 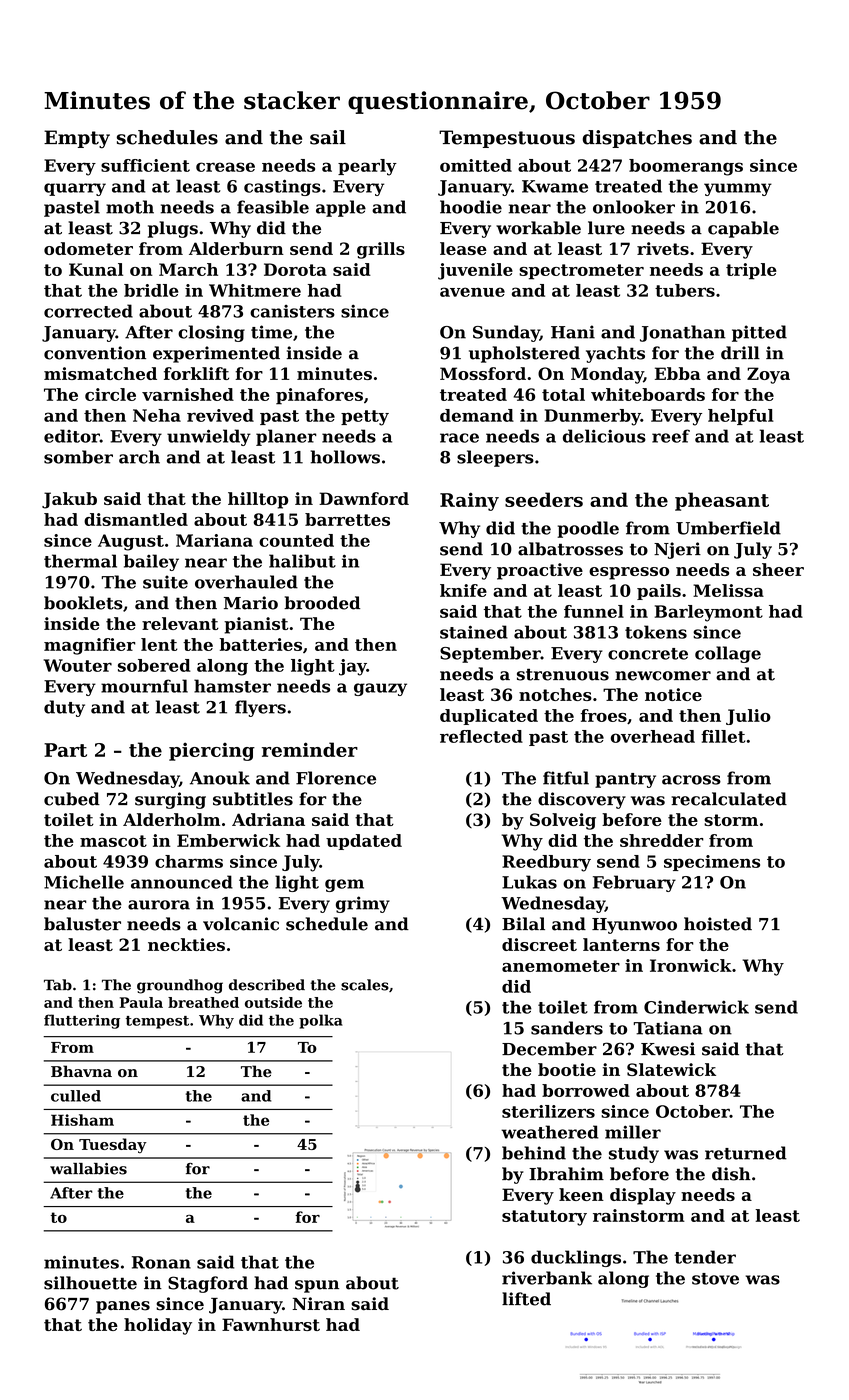 What do you see at coordinates (84, 882) in the screenshot?
I see `Michelle` at bounding box center [84, 882].
